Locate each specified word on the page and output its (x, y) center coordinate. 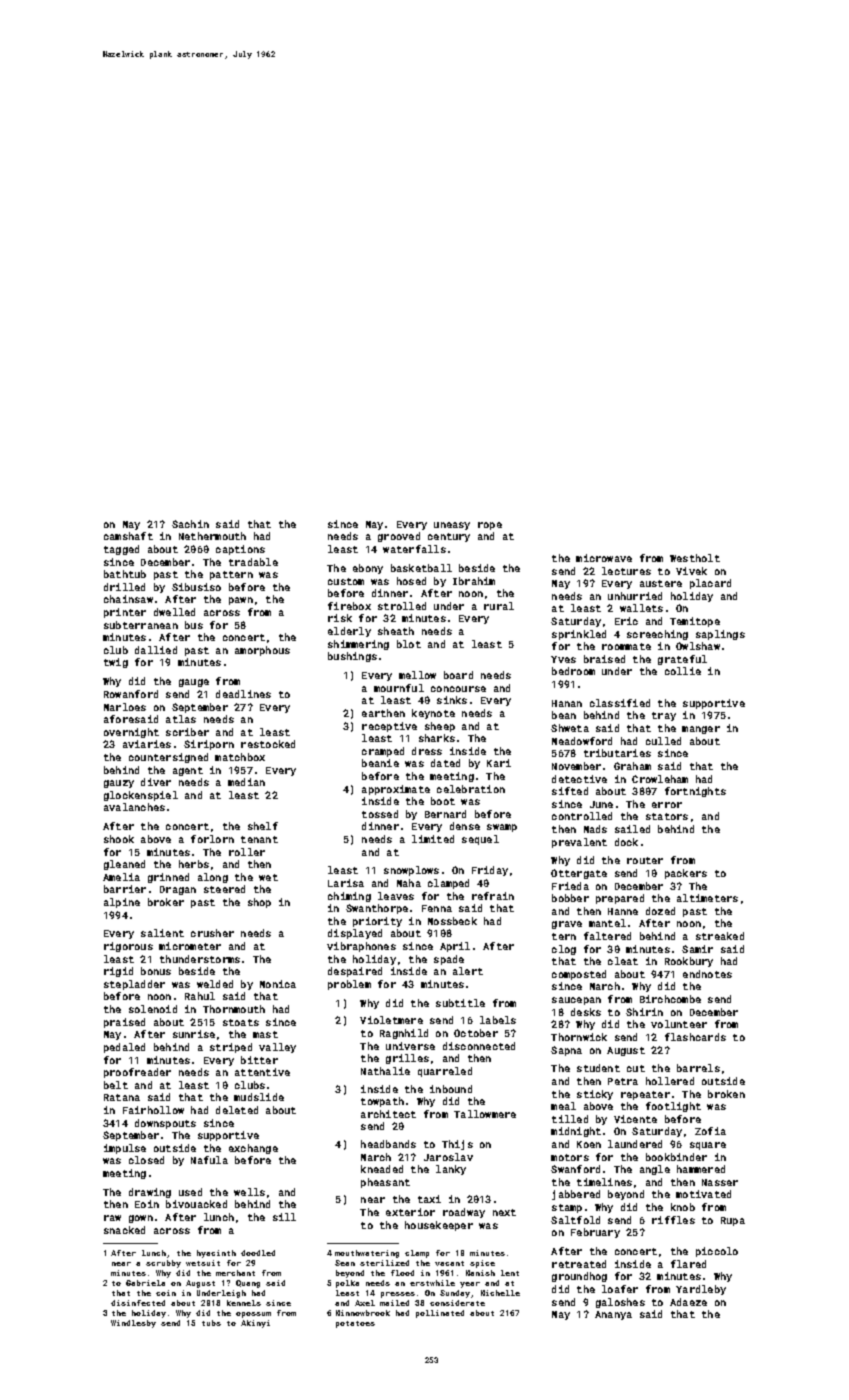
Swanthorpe (377, 909)
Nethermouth (212, 536)
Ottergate (579, 874)
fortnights (695, 792)
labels (498, 1020)
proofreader (137, 1073)
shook (119, 839)
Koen (589, 1144)
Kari (499, 763)
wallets (641, 608)
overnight (131, 733)
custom (346, 581)
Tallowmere (485, 1114)
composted (579, 975)
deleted (237, 1110)
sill (284, 1217)
